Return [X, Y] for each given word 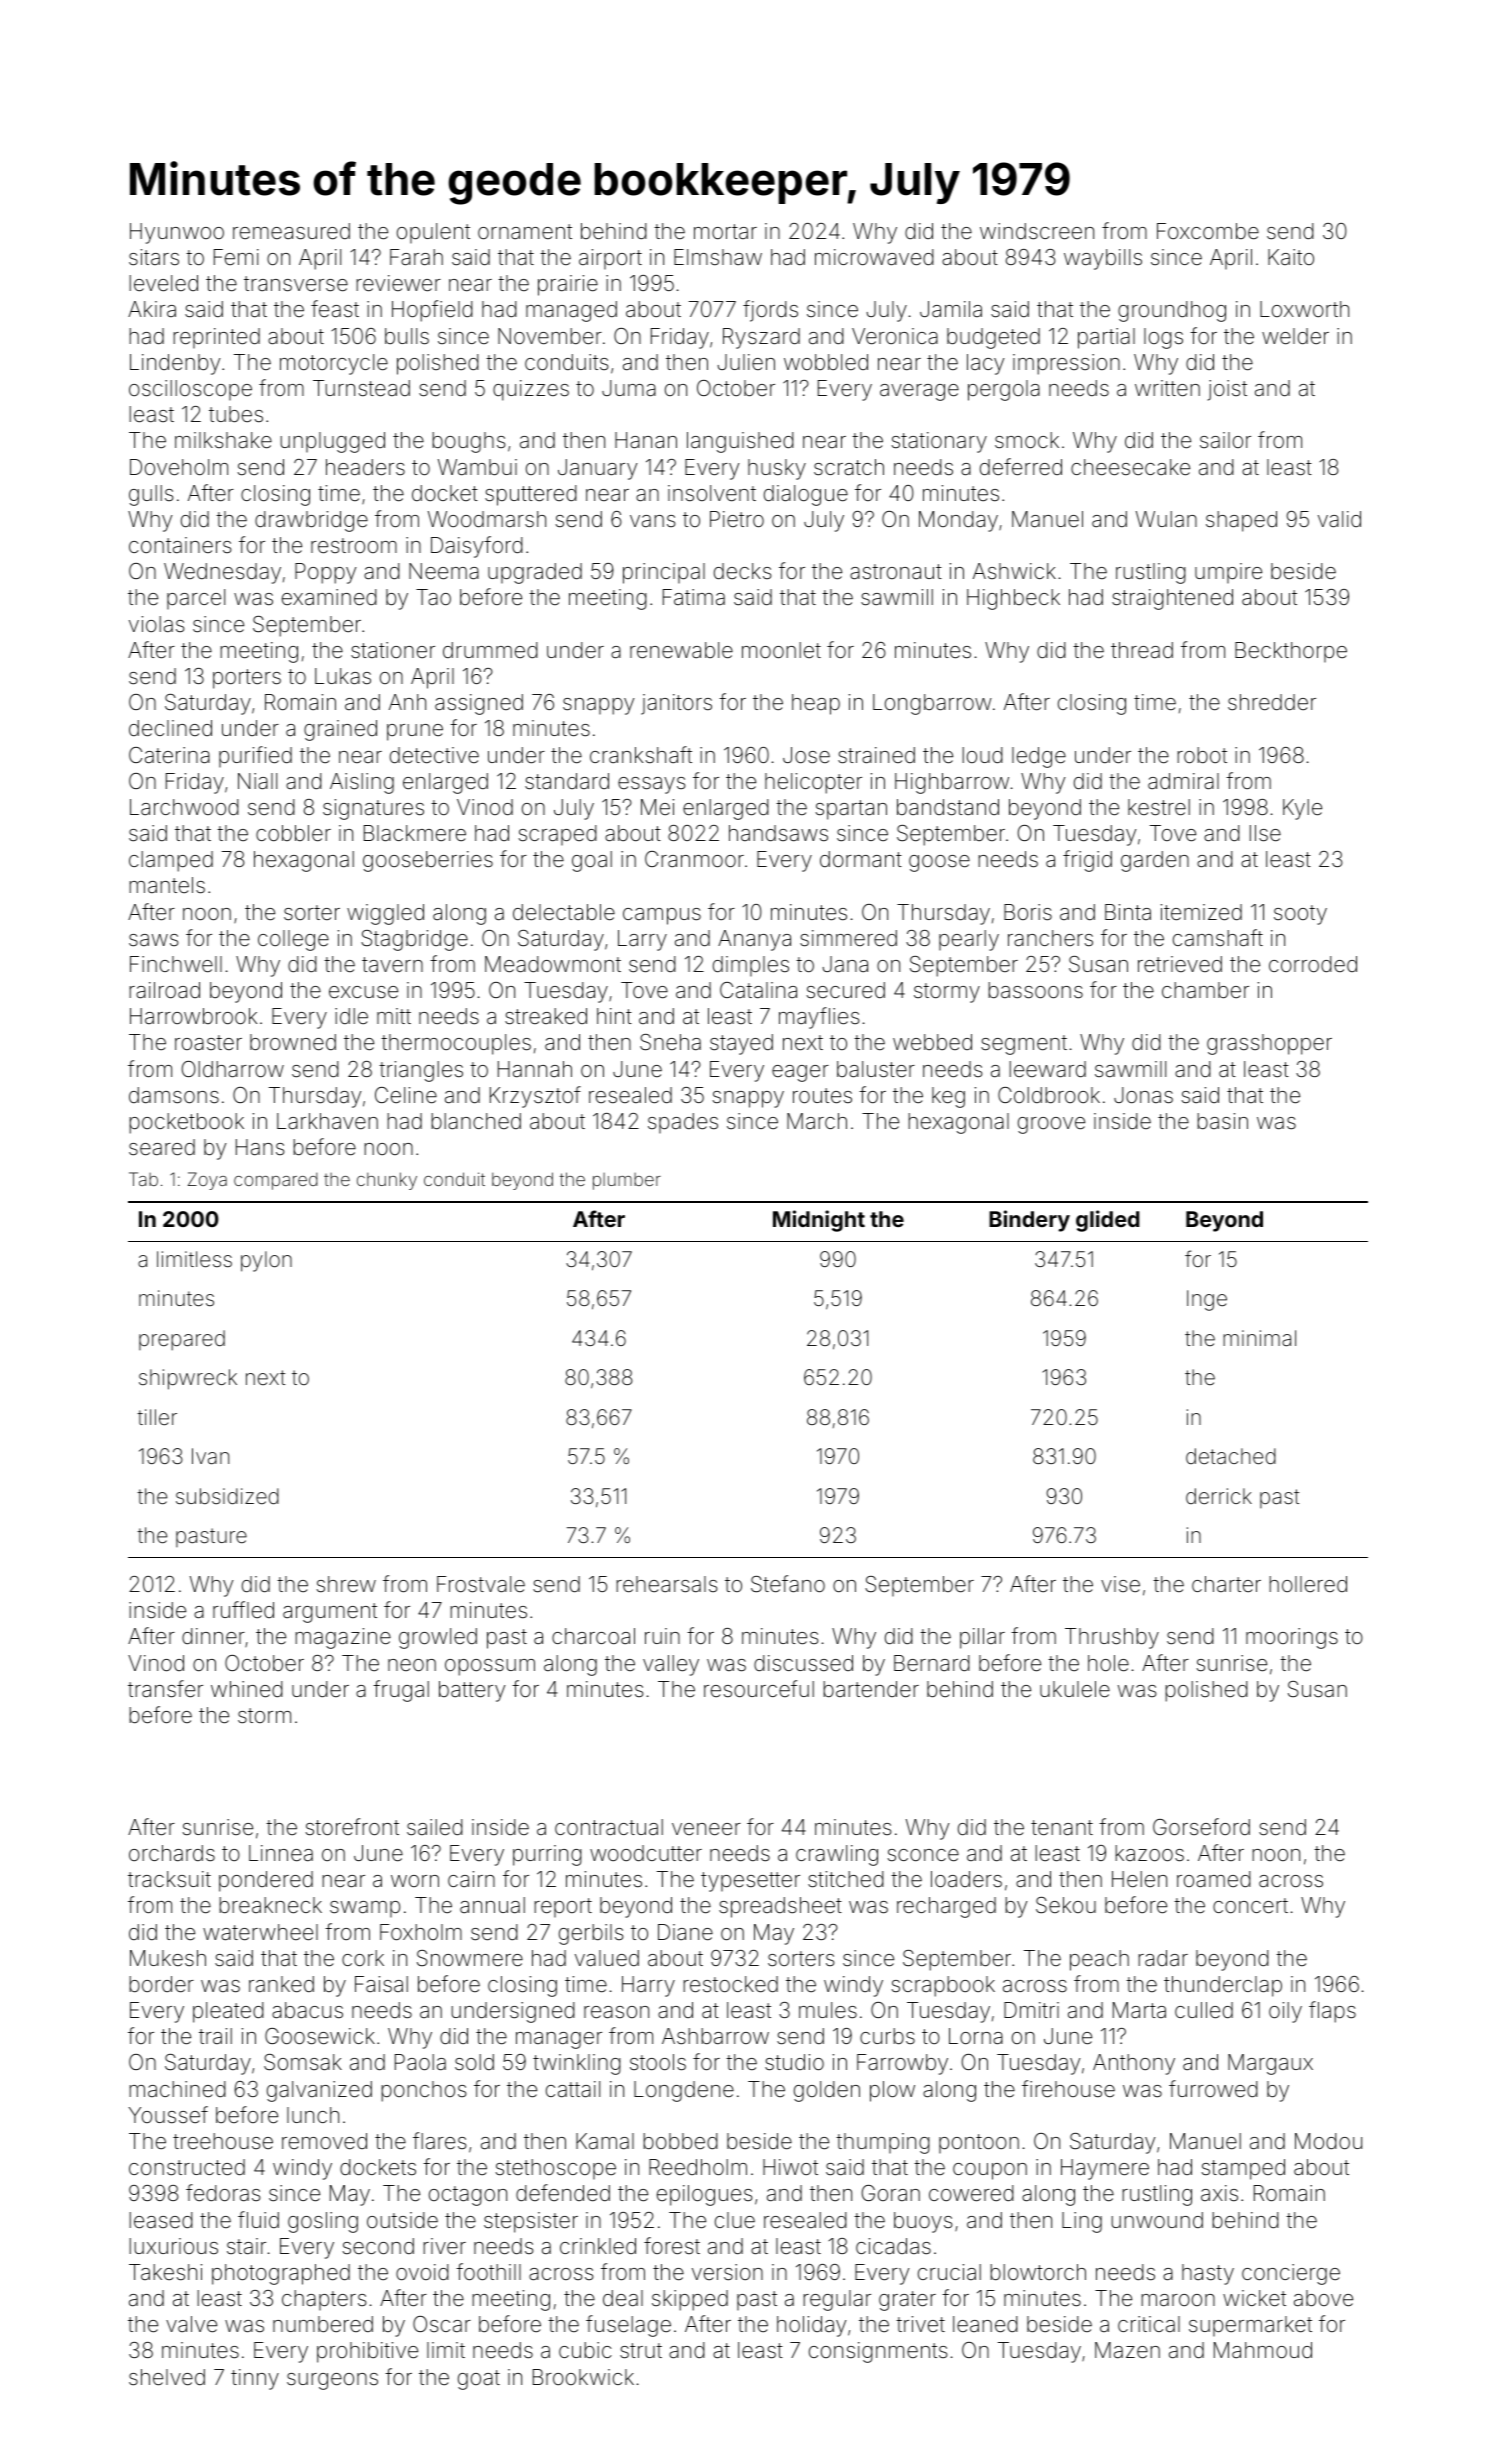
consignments [878, 2352]
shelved [167, 2377]
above [1323, 2298]
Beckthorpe [1291, 652]
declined [170, 728]
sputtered [531, 495]
